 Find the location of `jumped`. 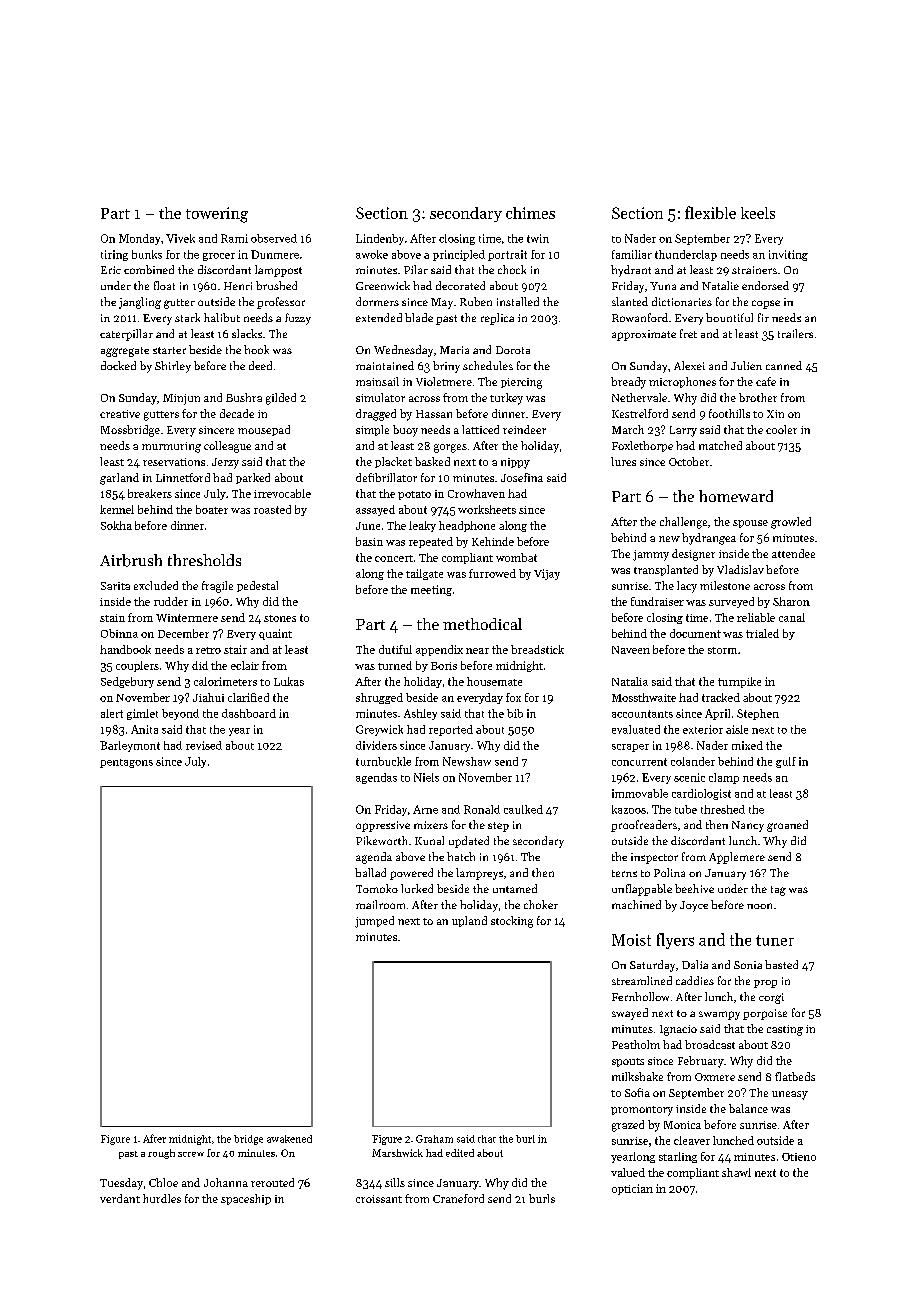

jumped is located at coordinates (374, 922).
